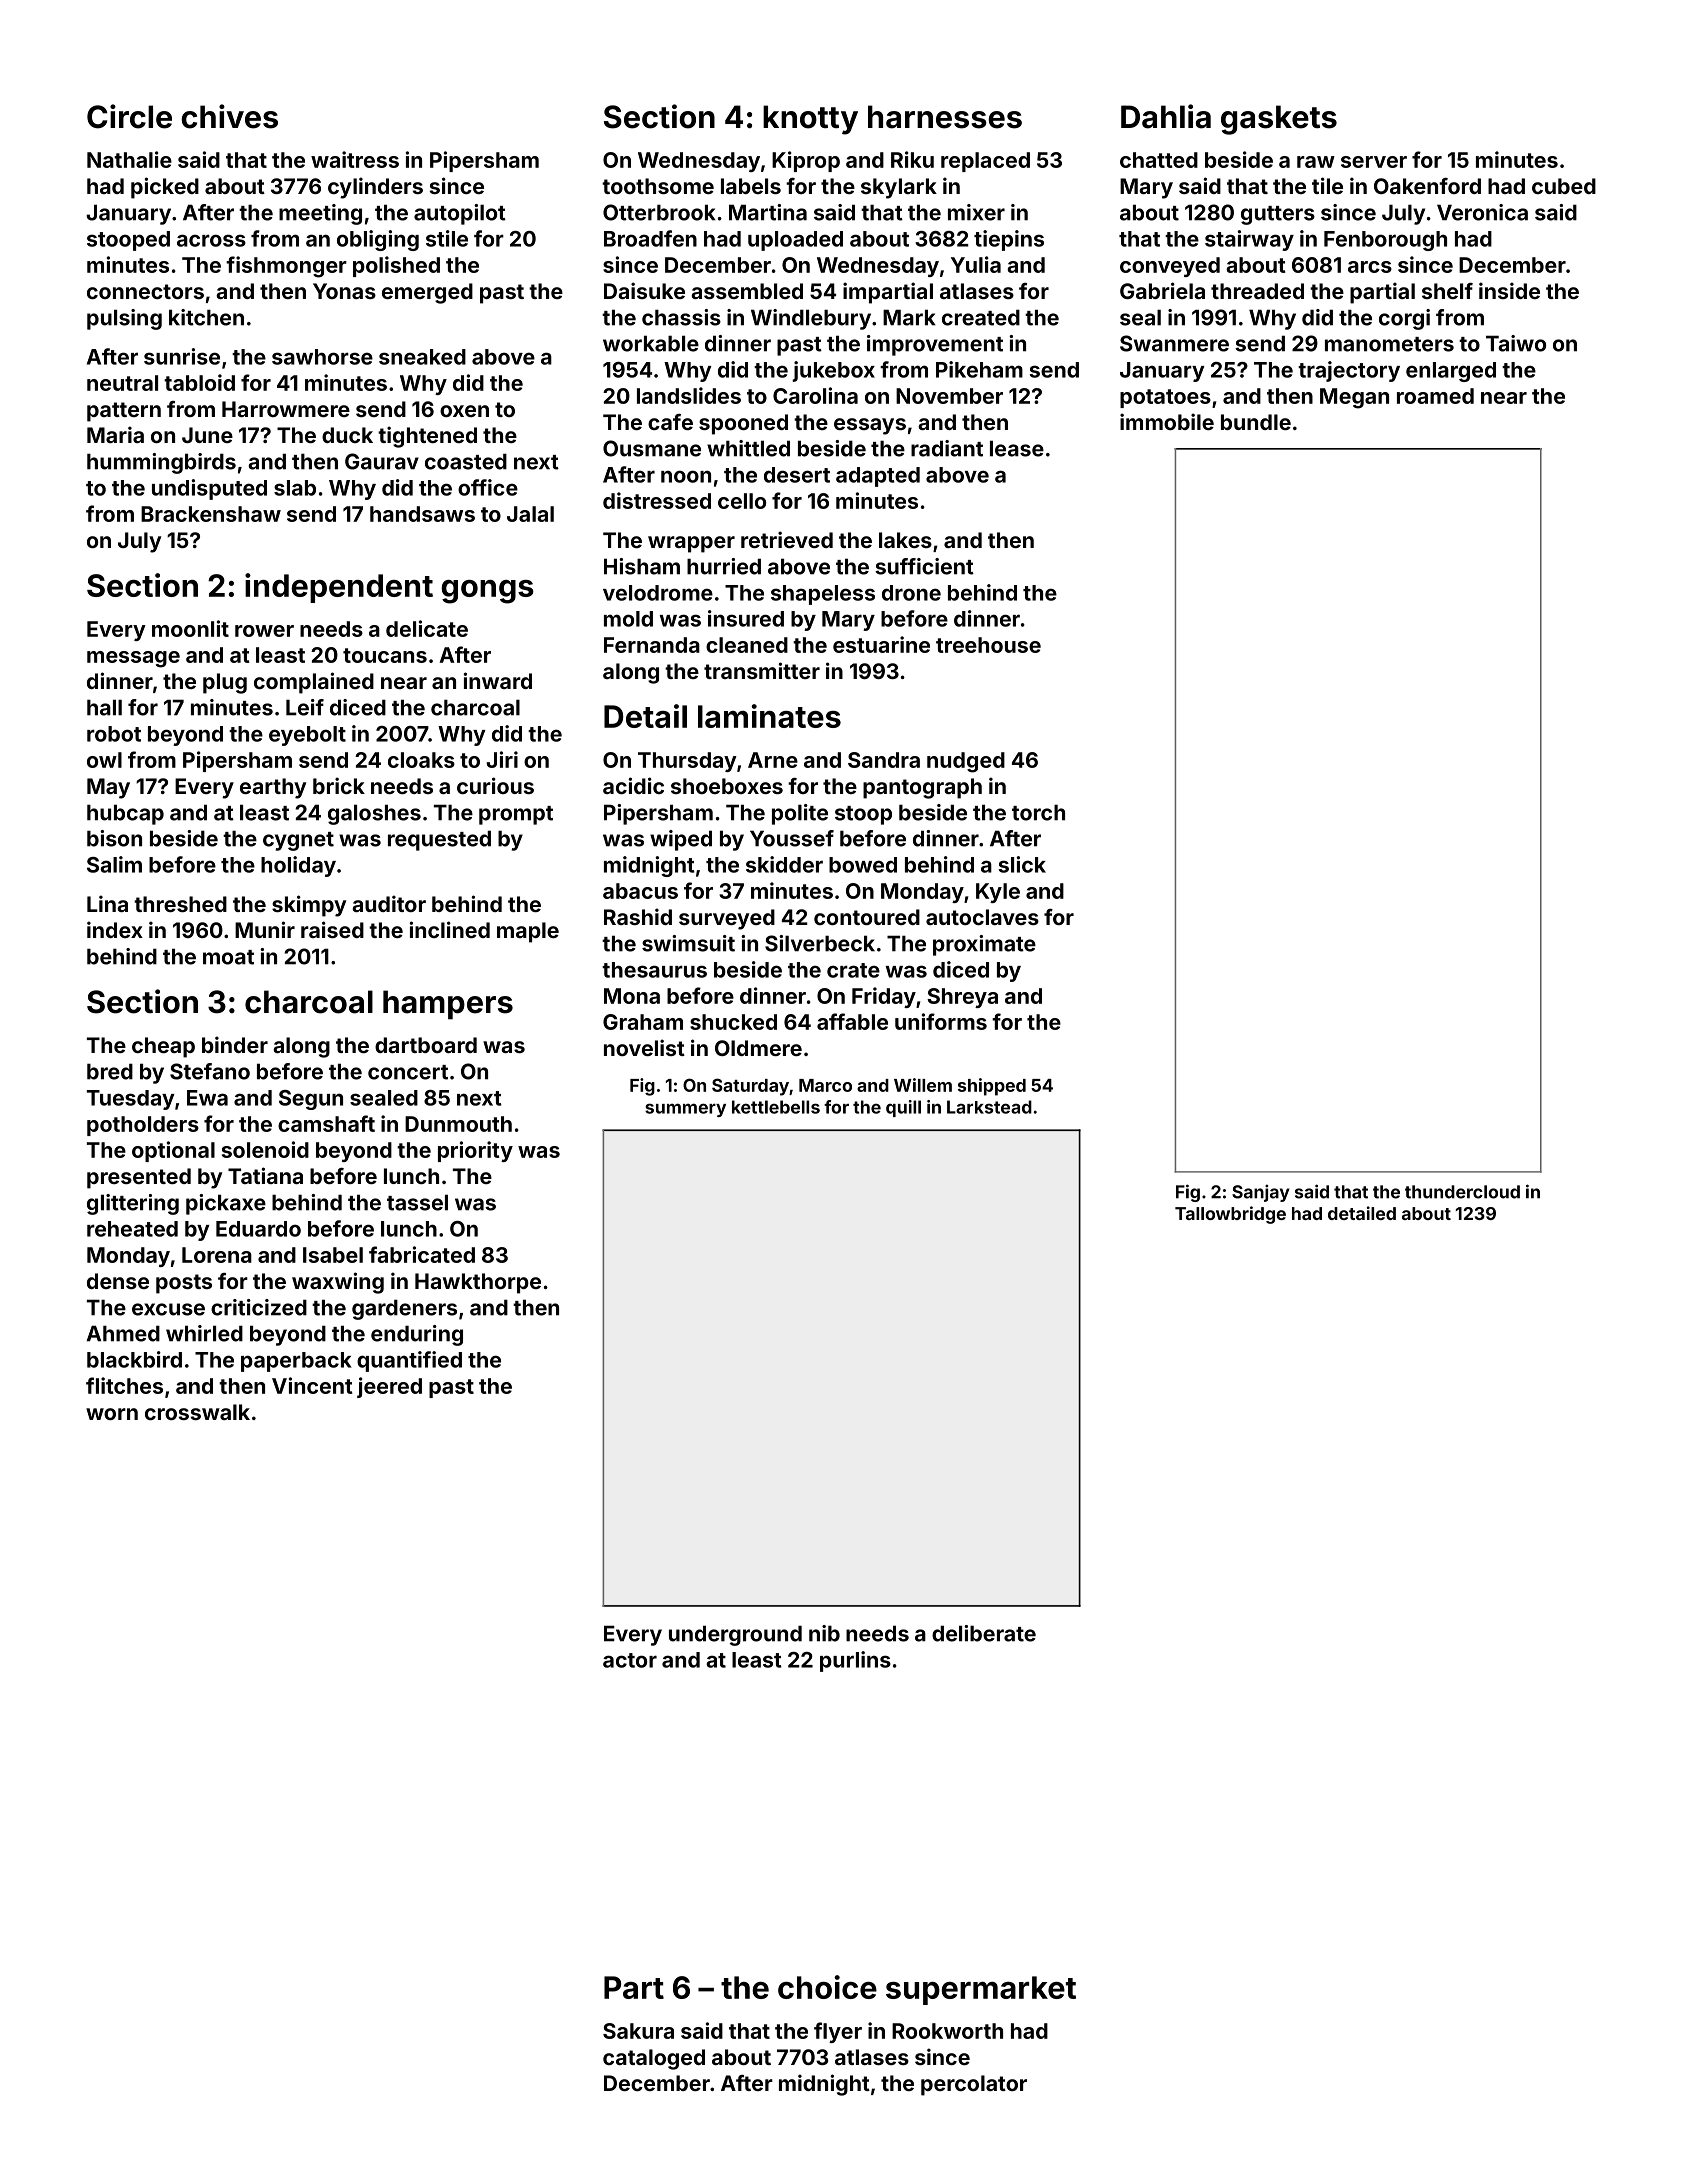 The height and width of the document is (2178, 1683). I want to click on summery, so click(685, 1110).
